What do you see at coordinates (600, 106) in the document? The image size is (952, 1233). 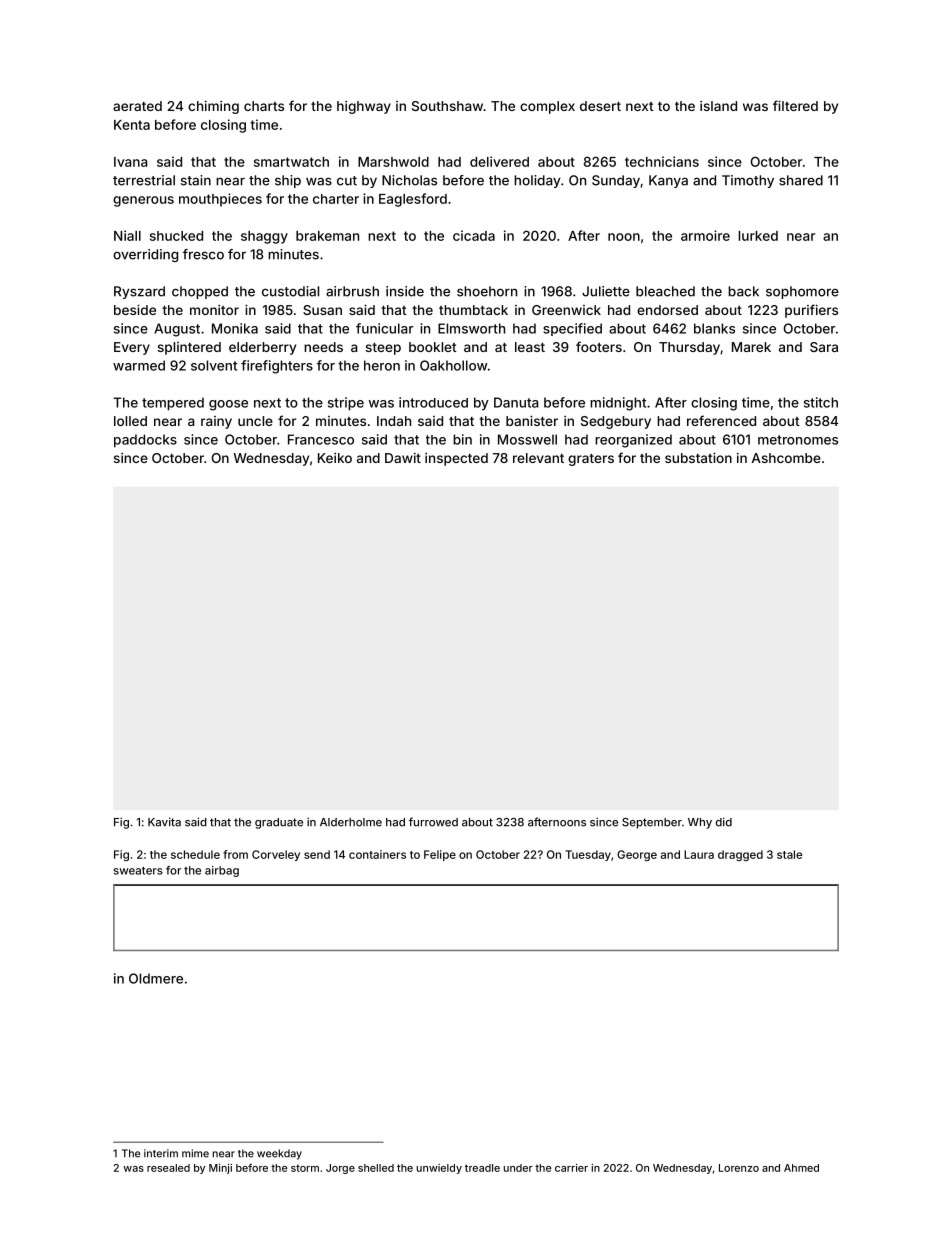 I see `desert` at bounding box center [600, 106].
